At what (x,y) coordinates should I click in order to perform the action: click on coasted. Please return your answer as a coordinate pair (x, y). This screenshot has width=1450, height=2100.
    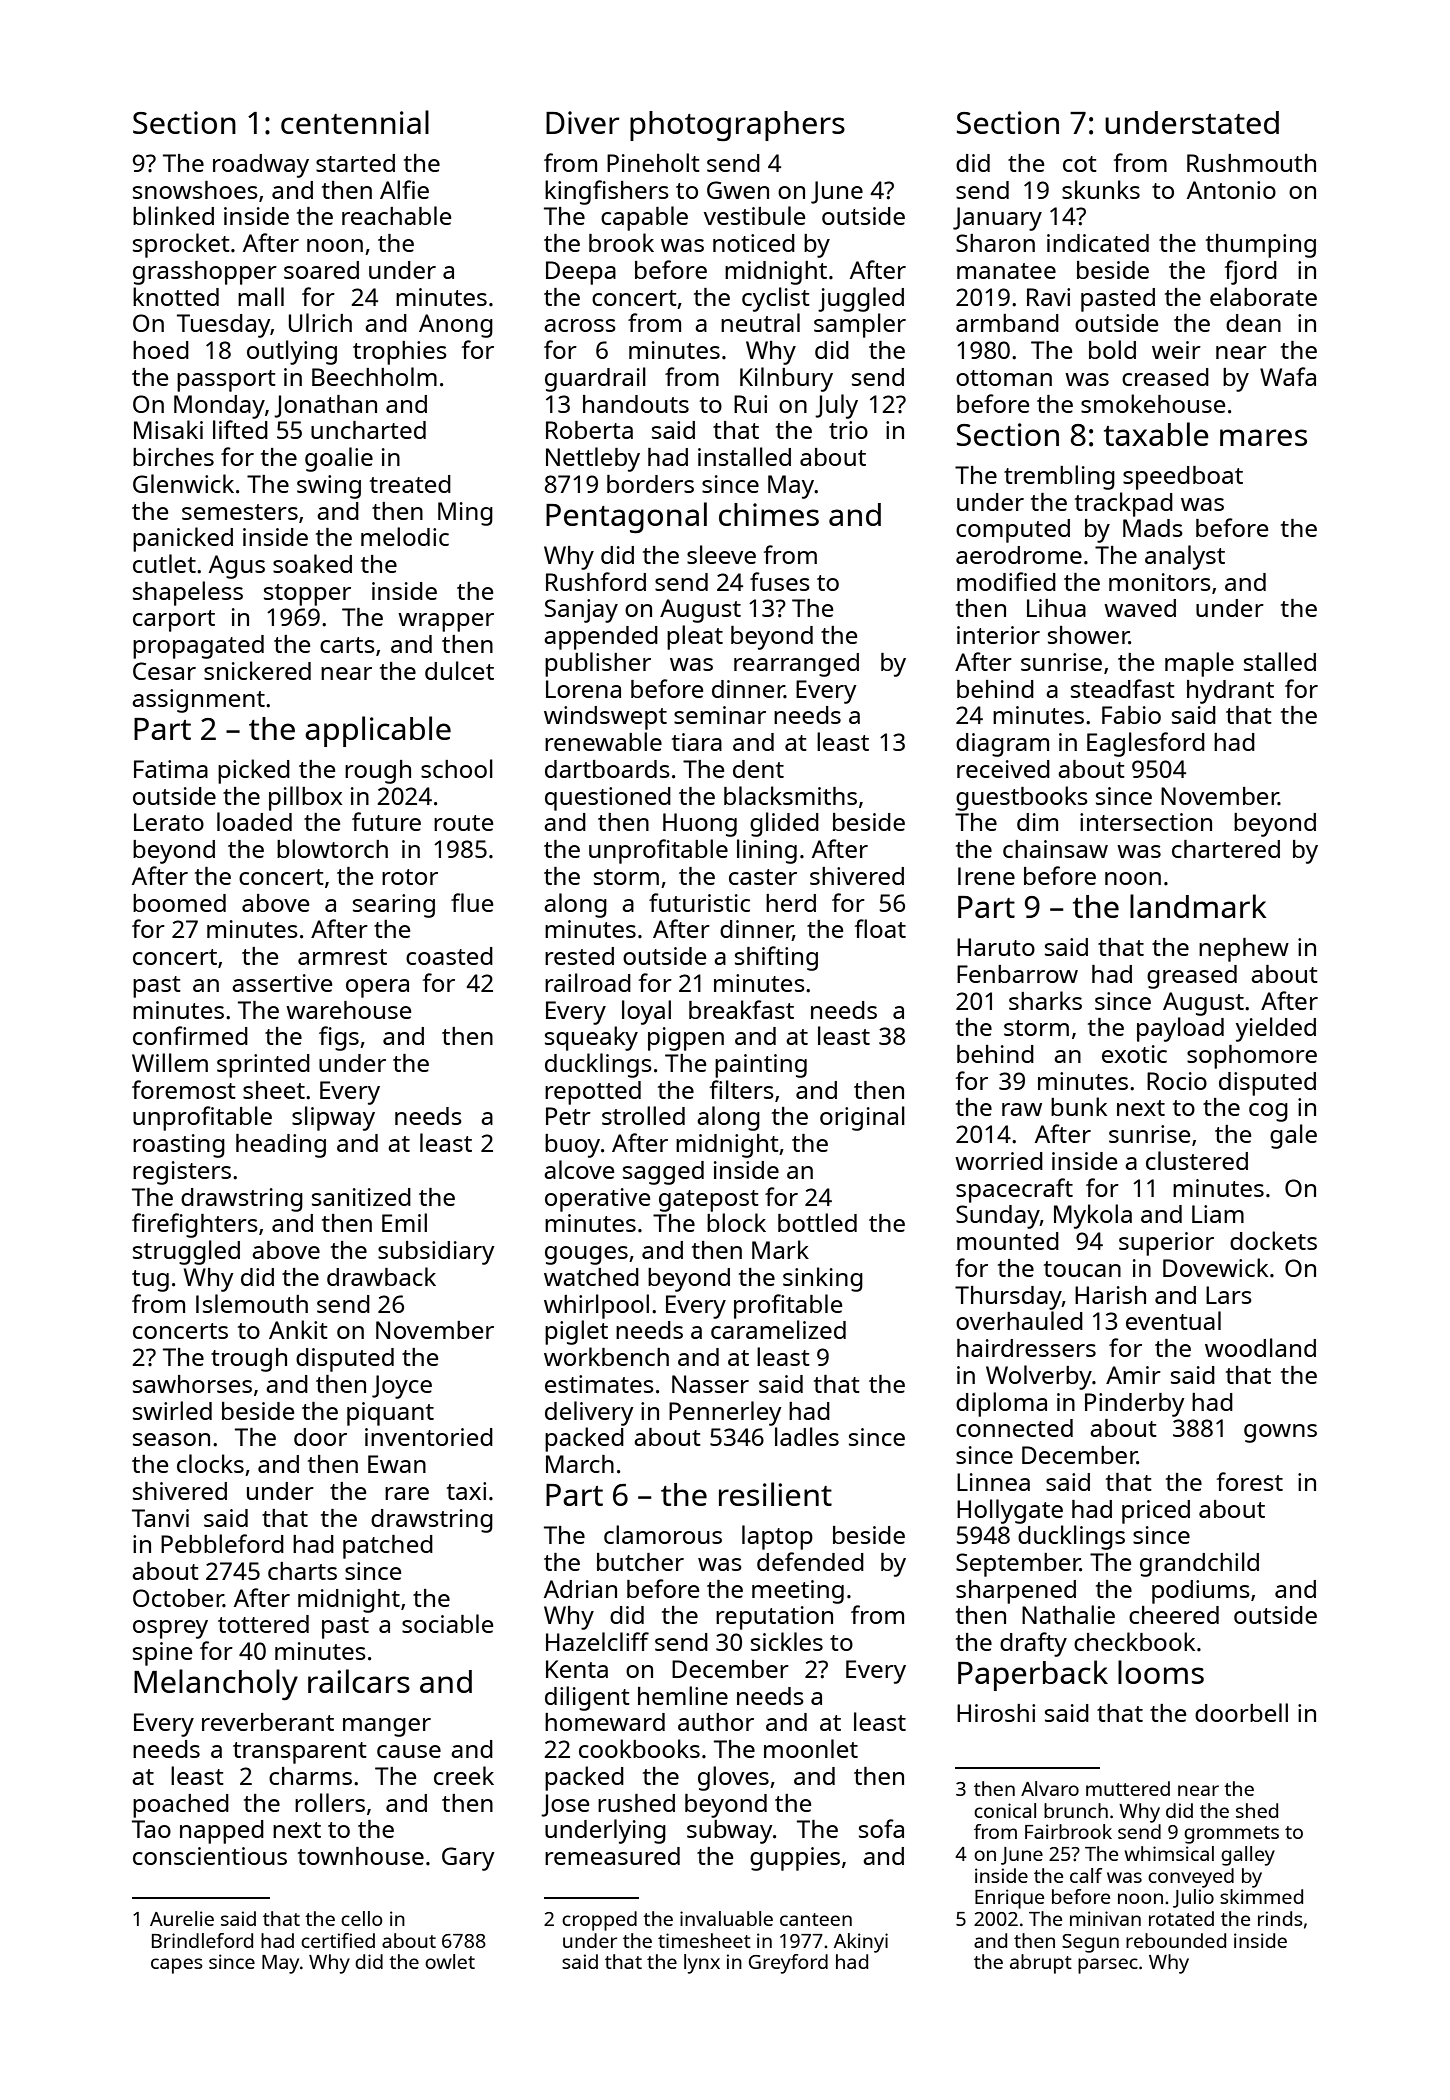
    Looking at the image, I should click on (449, 956).
